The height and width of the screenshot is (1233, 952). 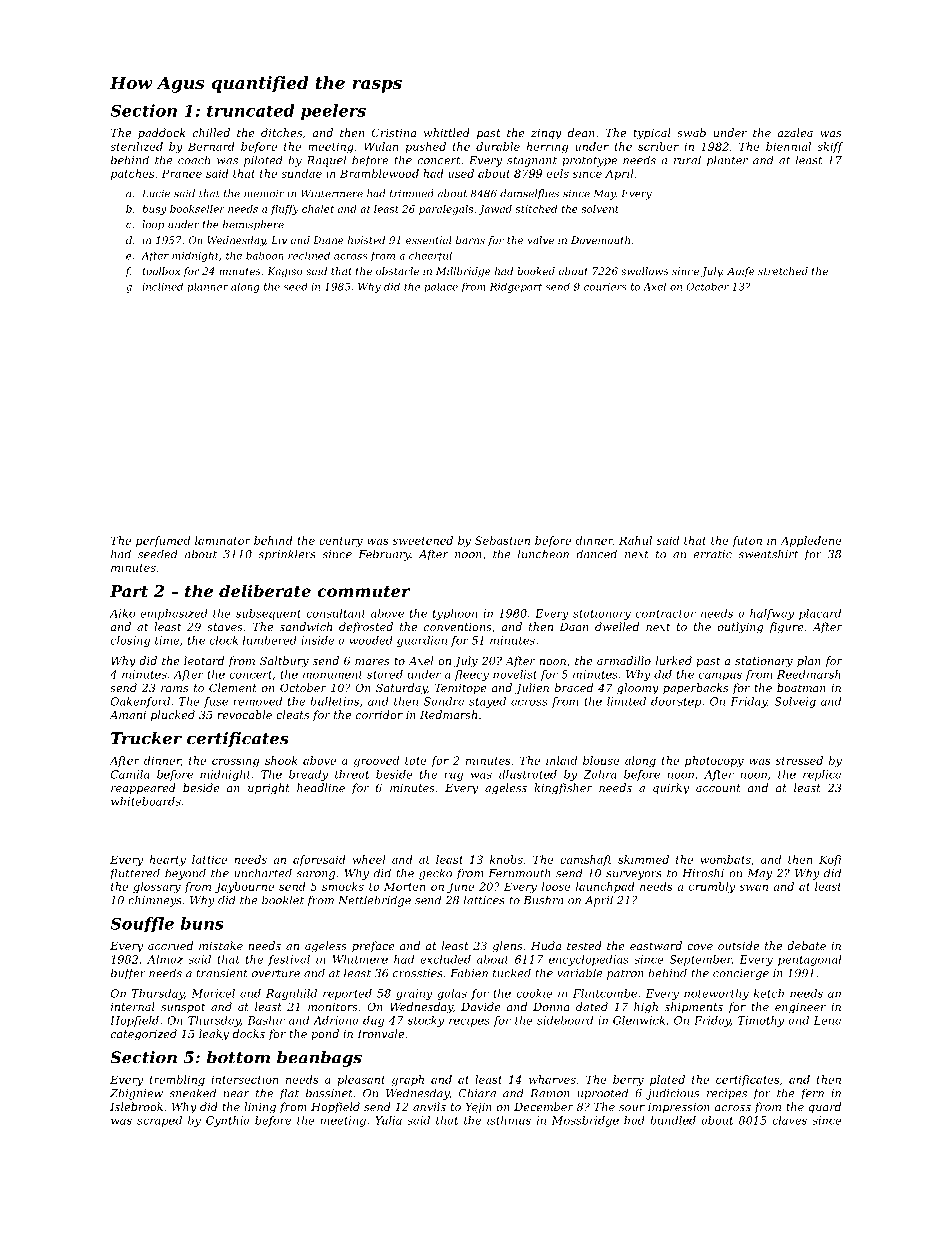 I want to click on buns, so click(x=202, y=923).
